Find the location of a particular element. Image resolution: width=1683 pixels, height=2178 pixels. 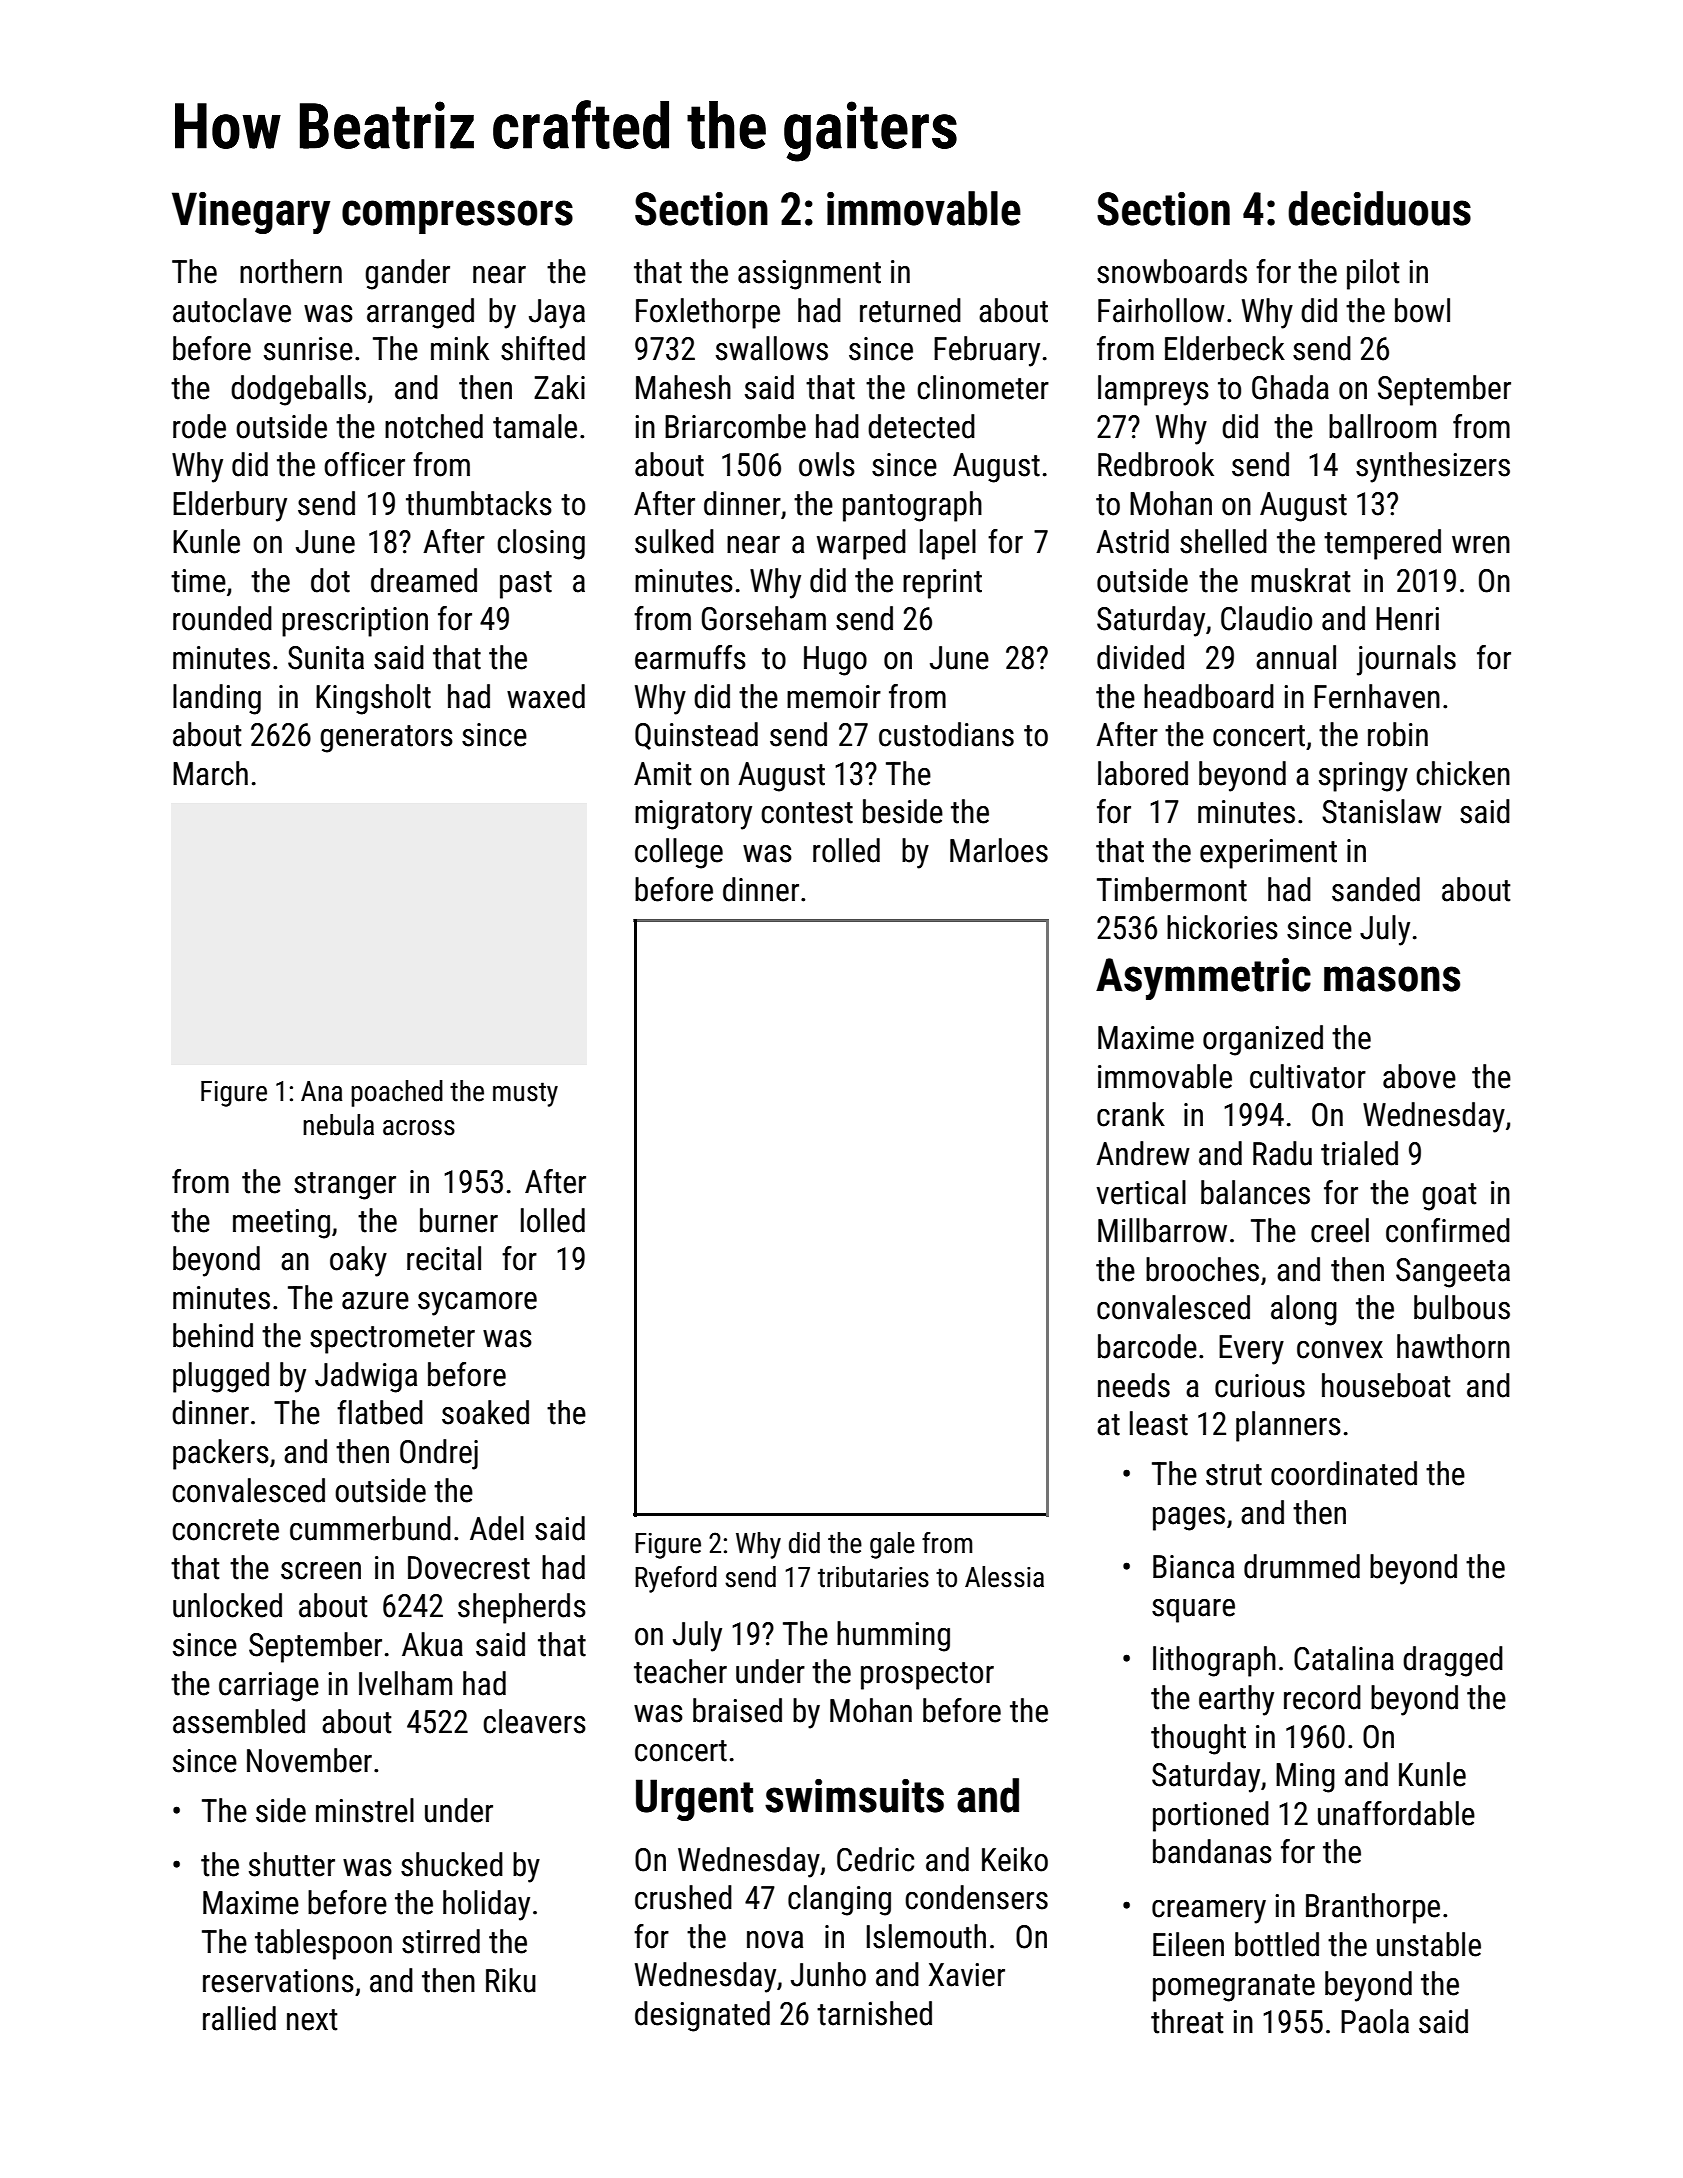

Claudio is located at coordinates (1266, 618).
